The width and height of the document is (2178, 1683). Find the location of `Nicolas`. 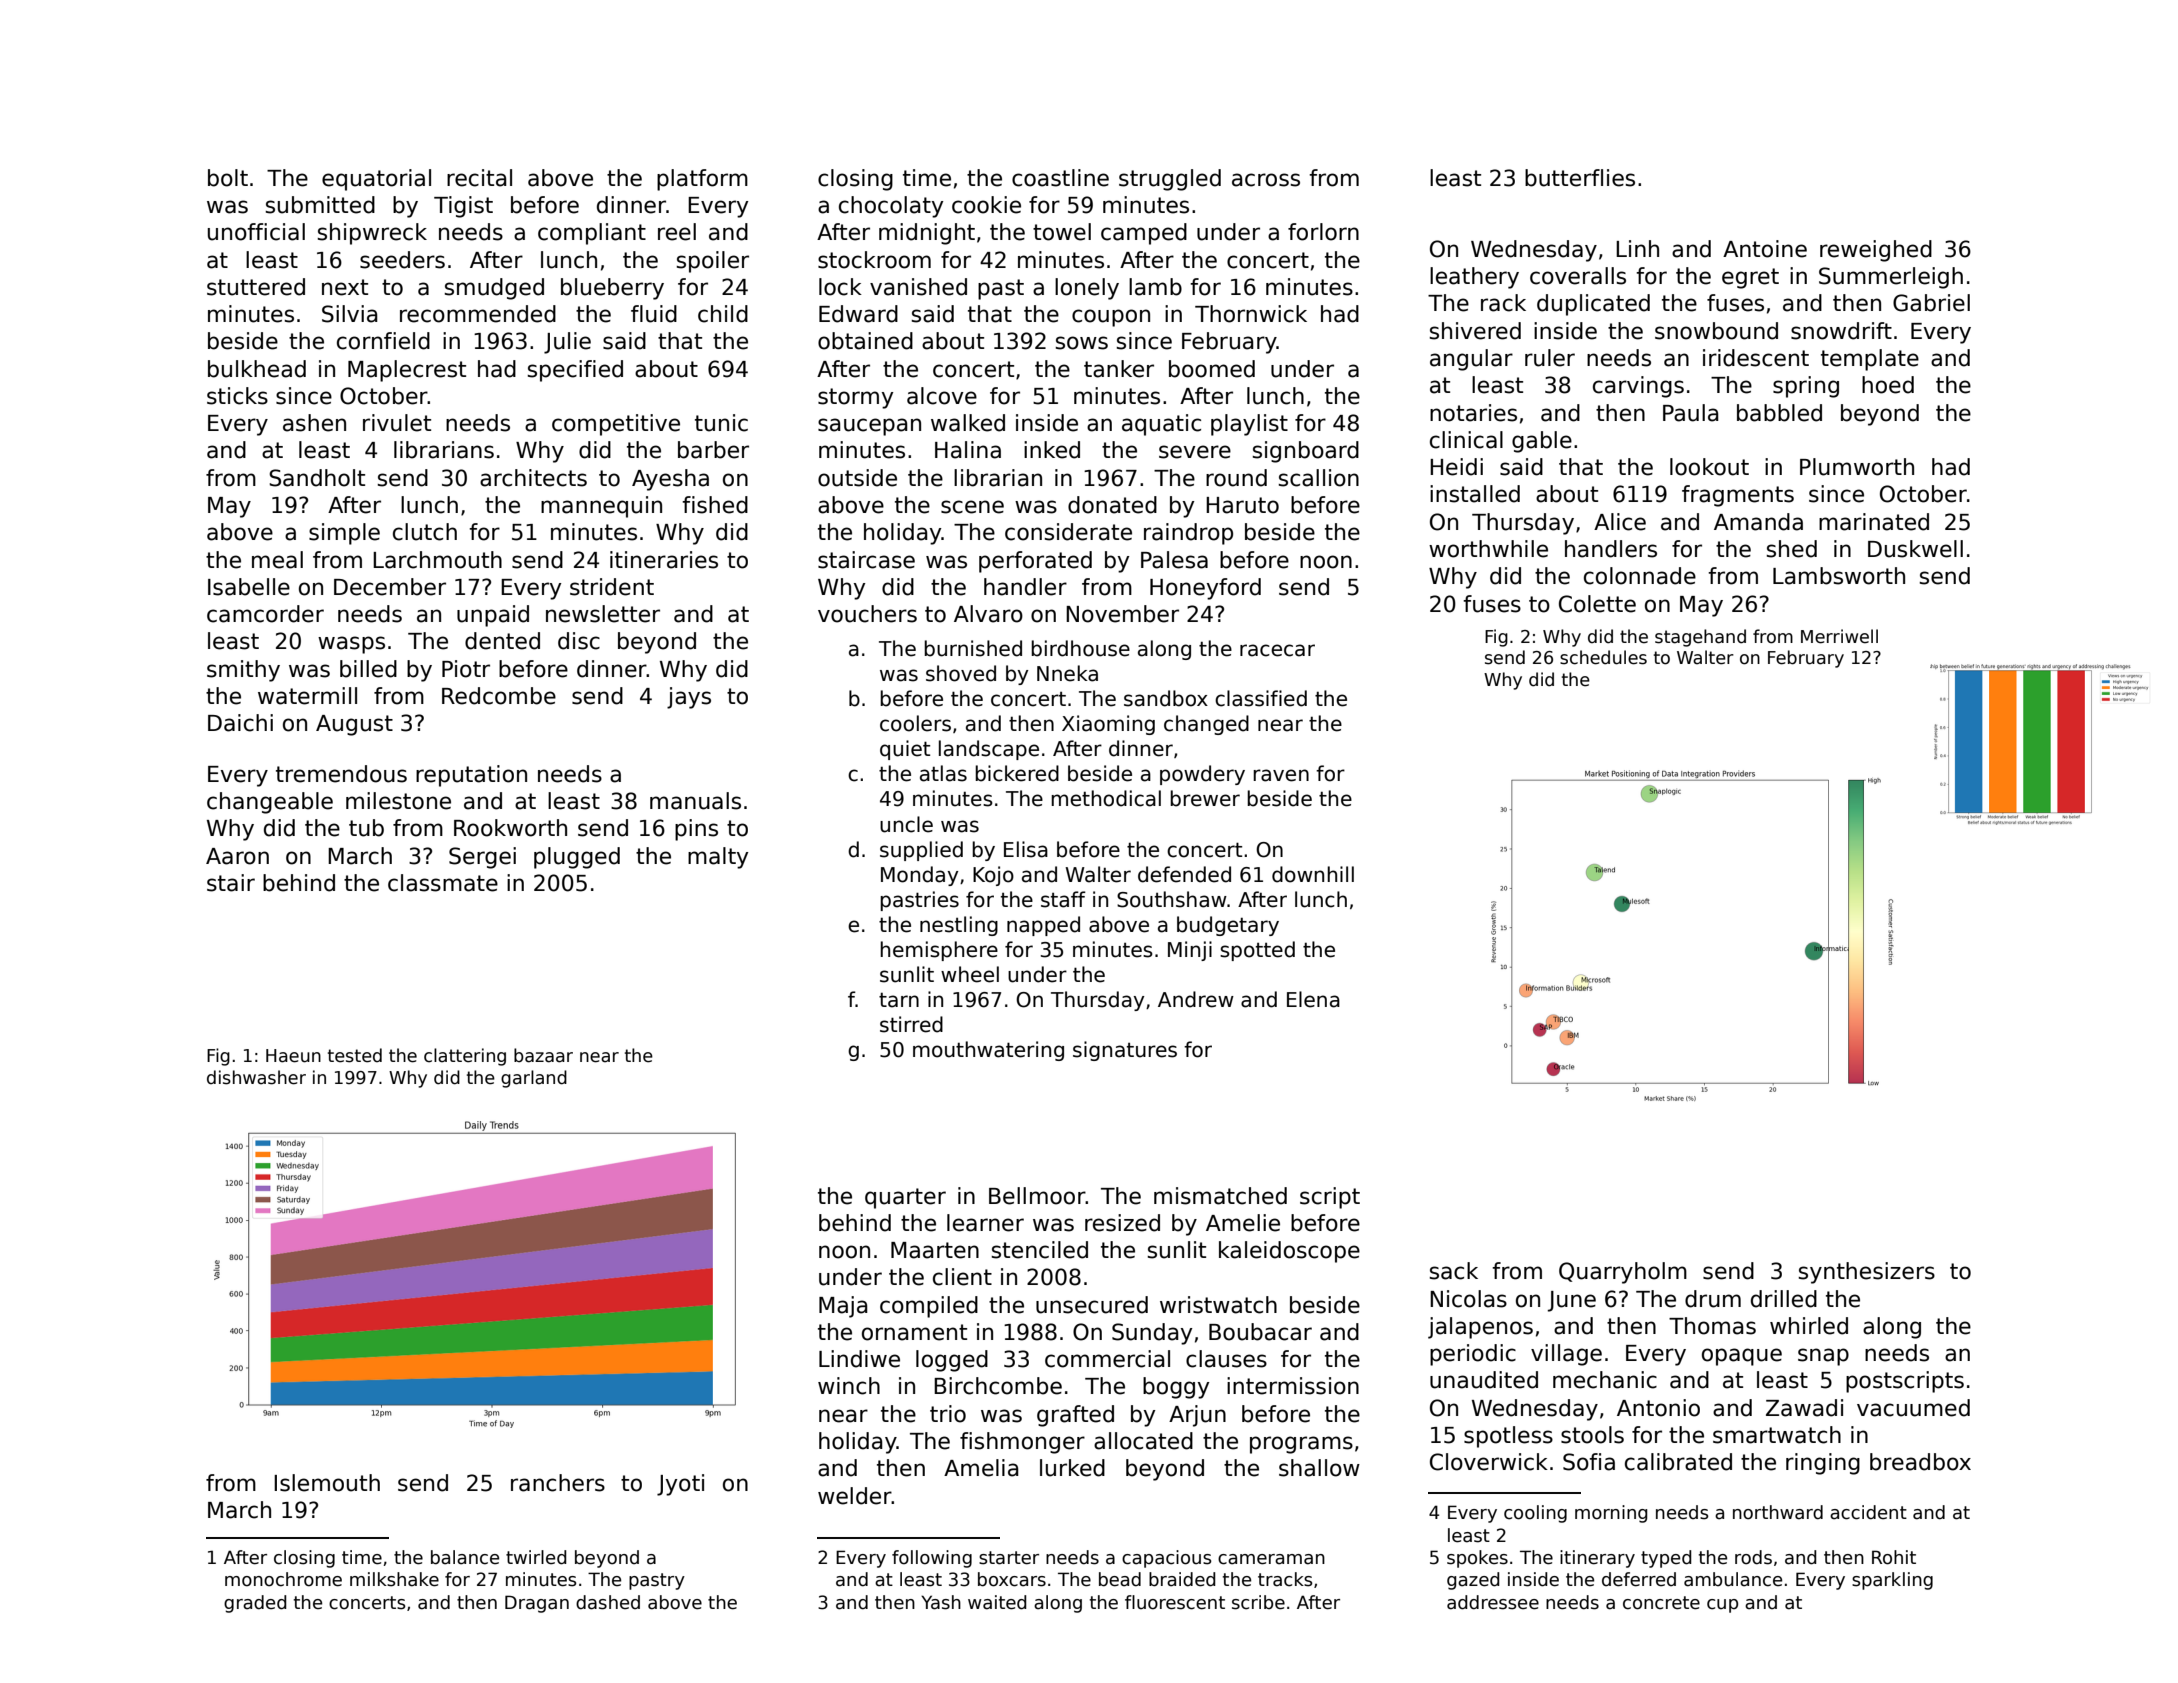

Nicolas is located at coordinates (1468, 1299).
